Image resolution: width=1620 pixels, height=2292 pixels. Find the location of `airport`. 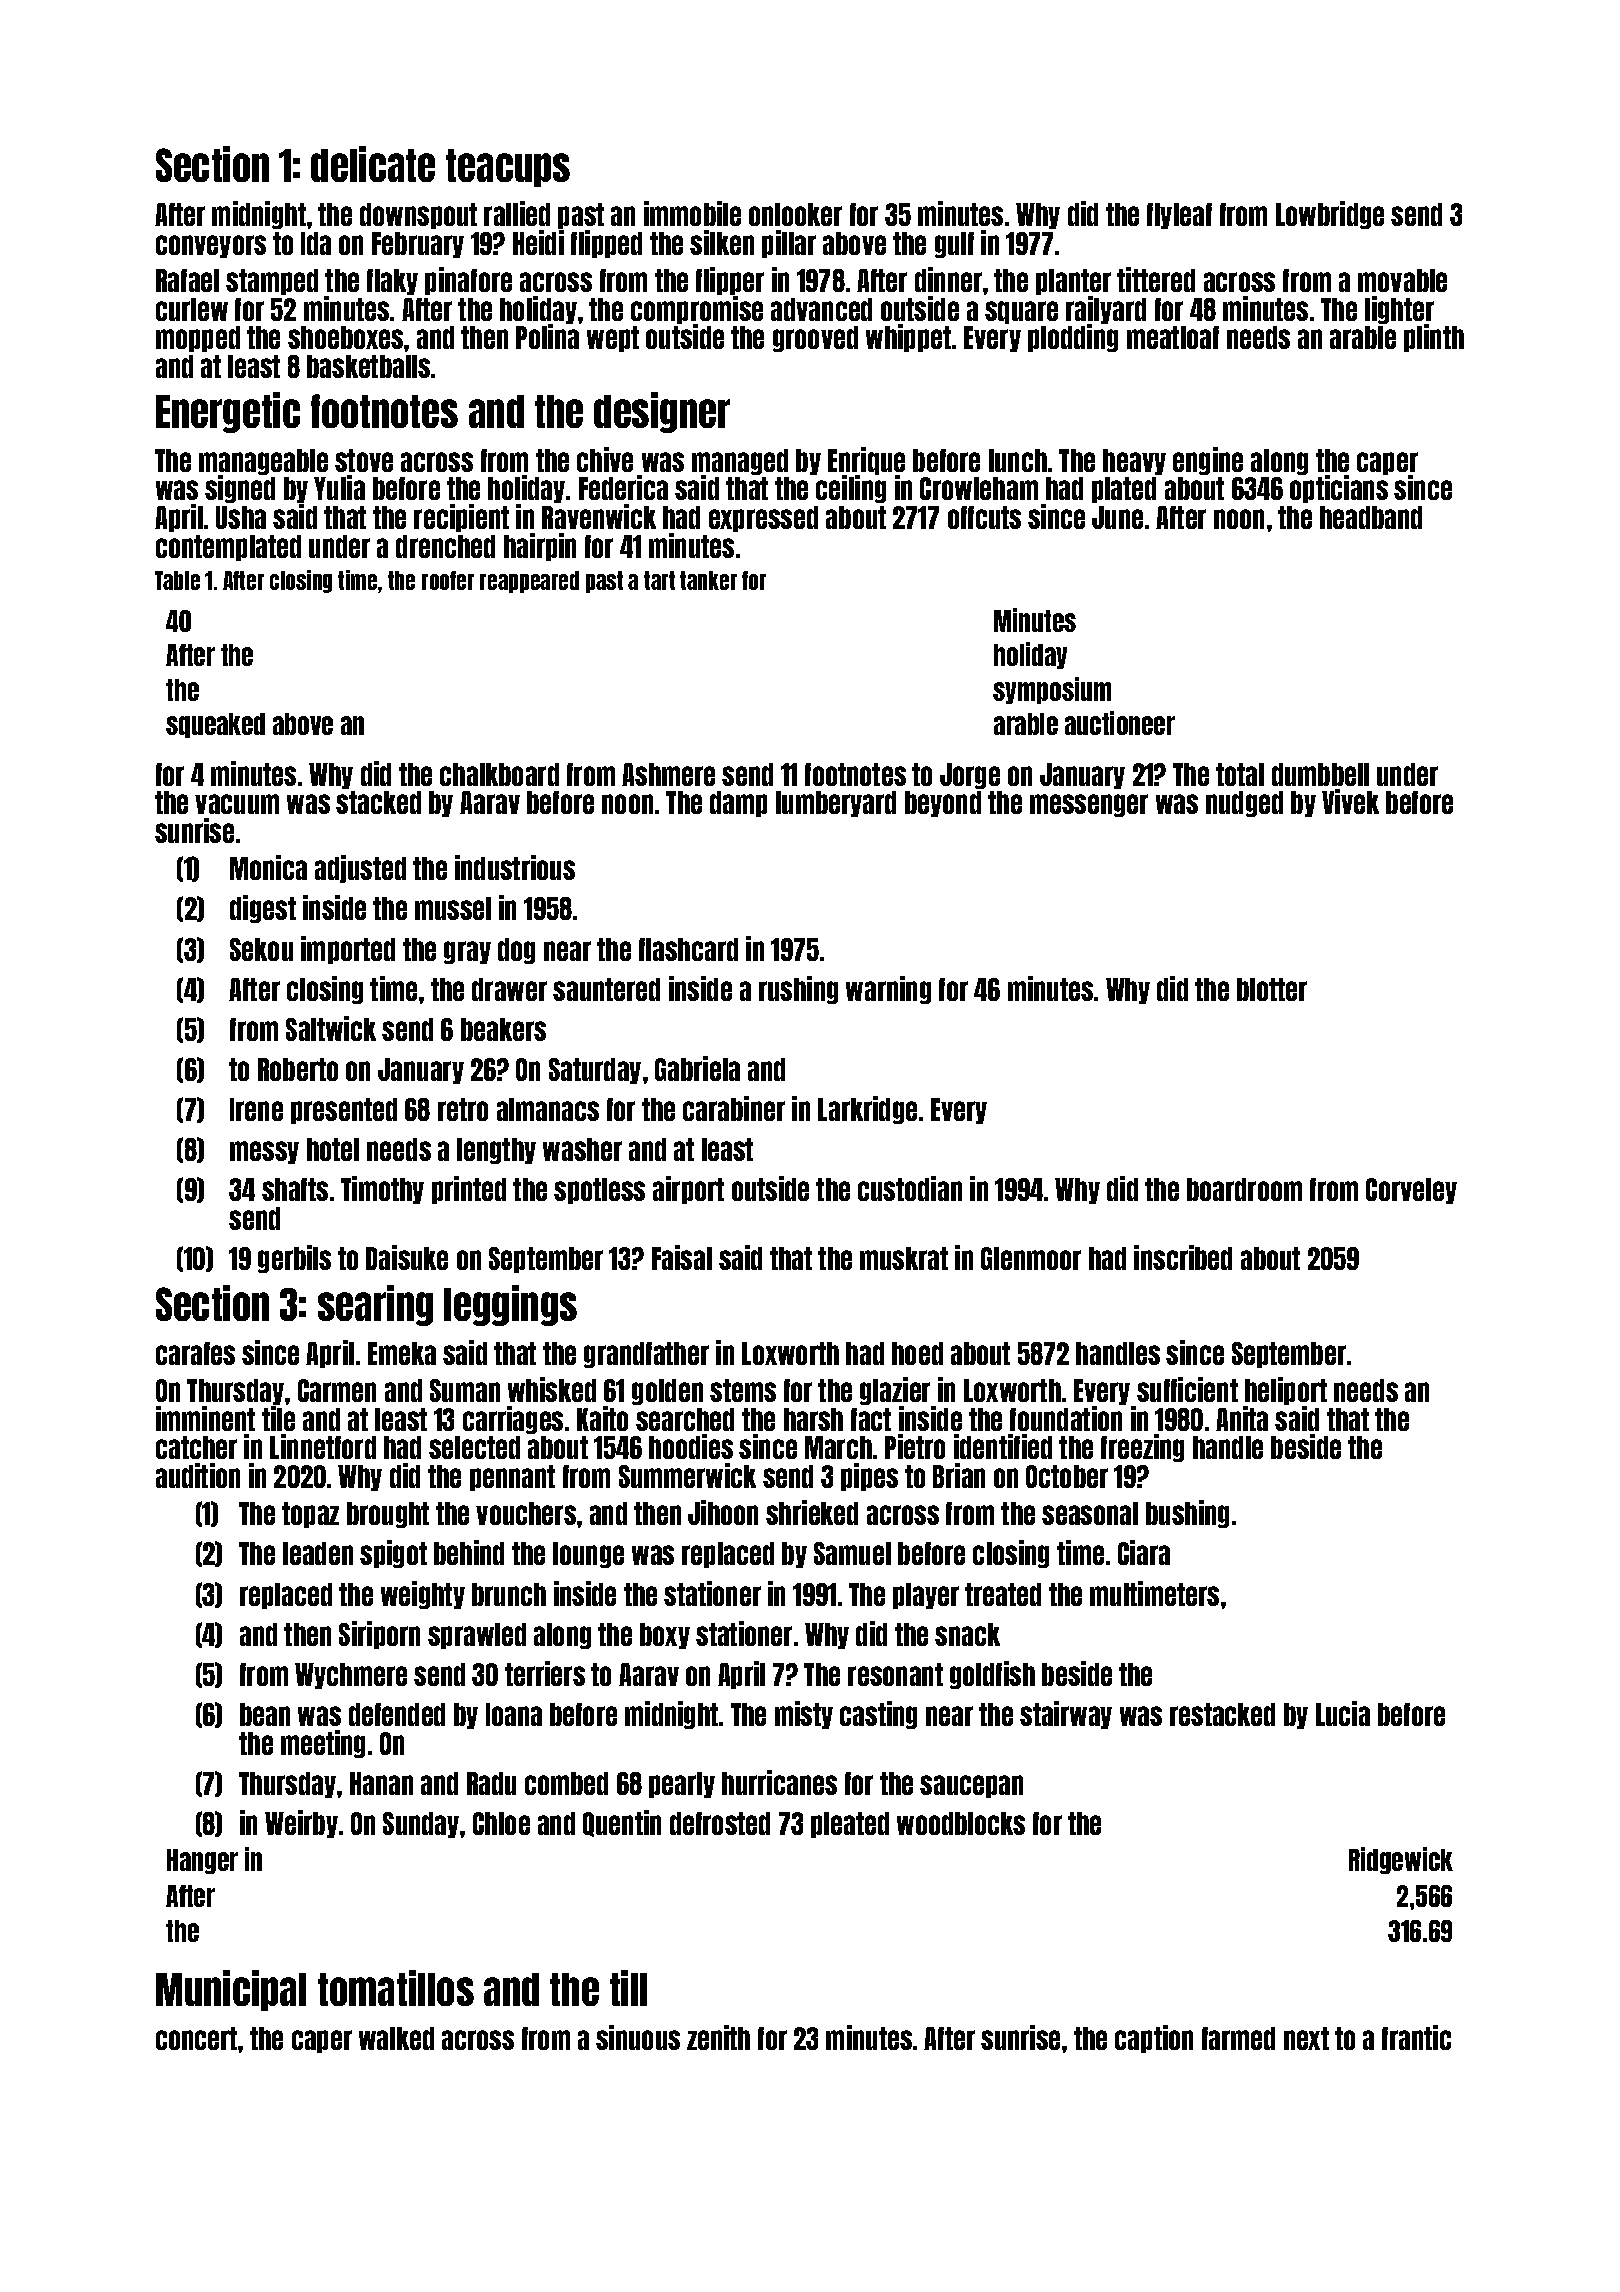

airport is located at coordinates (688, 1190).
